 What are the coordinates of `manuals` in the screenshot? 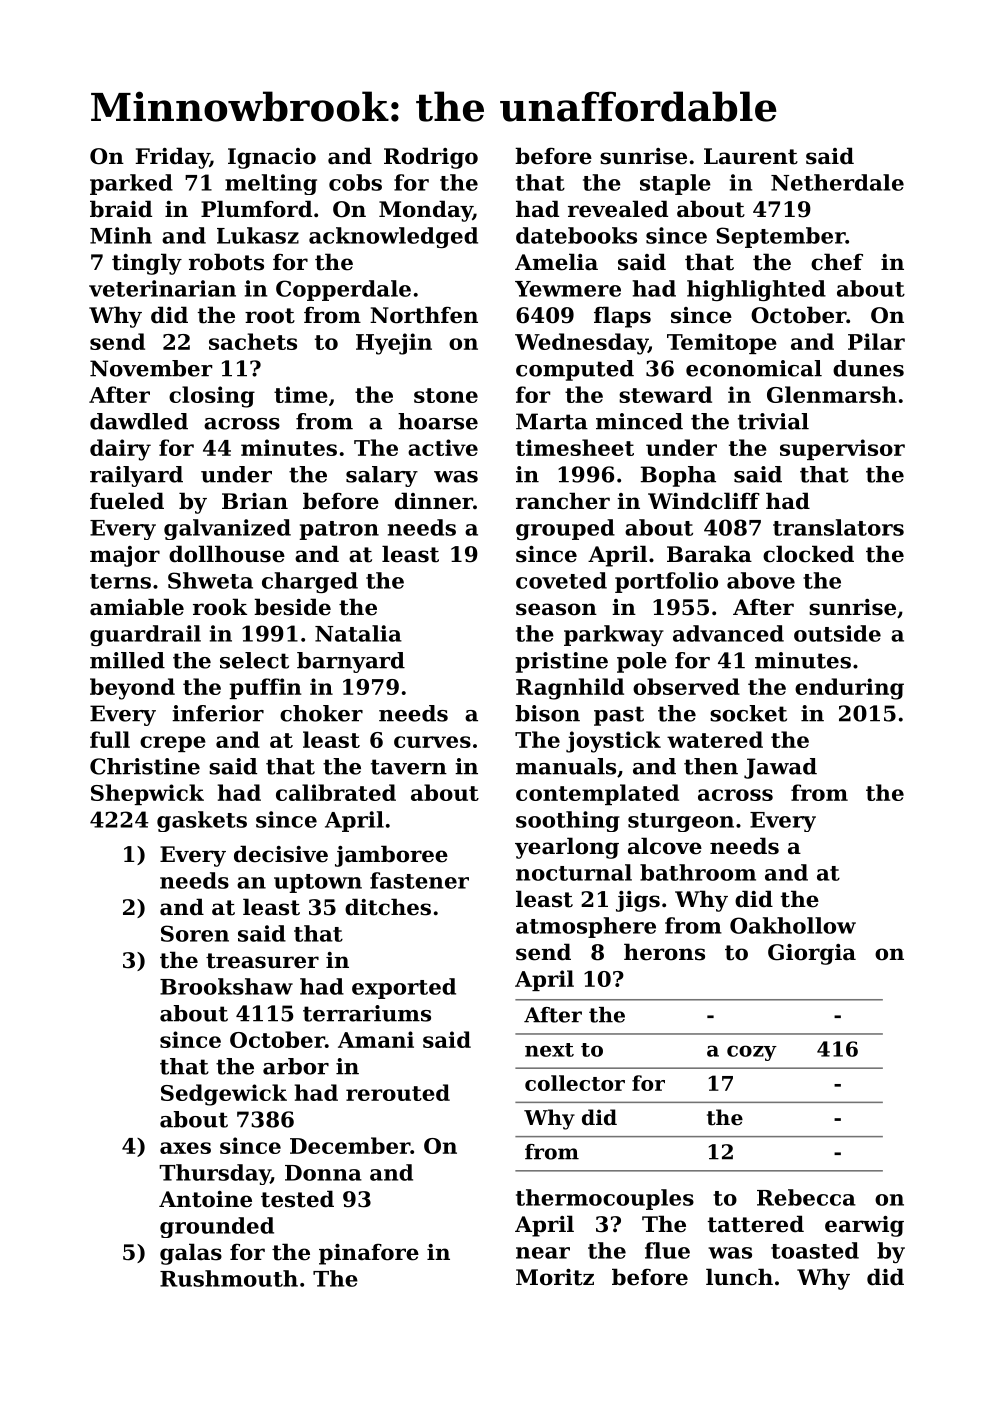 It's located at (566, 766).
